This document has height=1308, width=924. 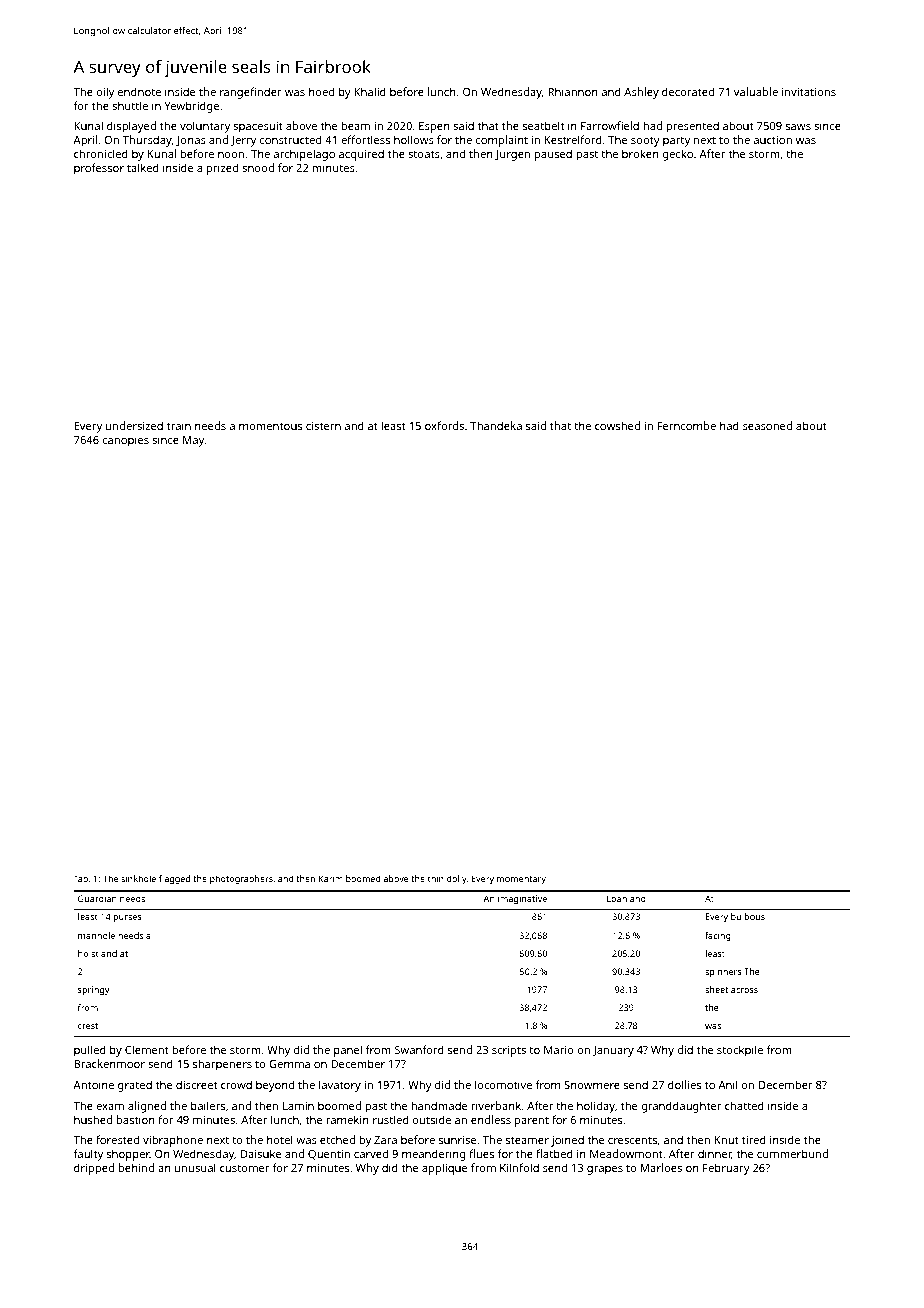 What do you see at coordinates (243, 141) in the document?
I see `Jerry` at bounding box center [243, 141].
